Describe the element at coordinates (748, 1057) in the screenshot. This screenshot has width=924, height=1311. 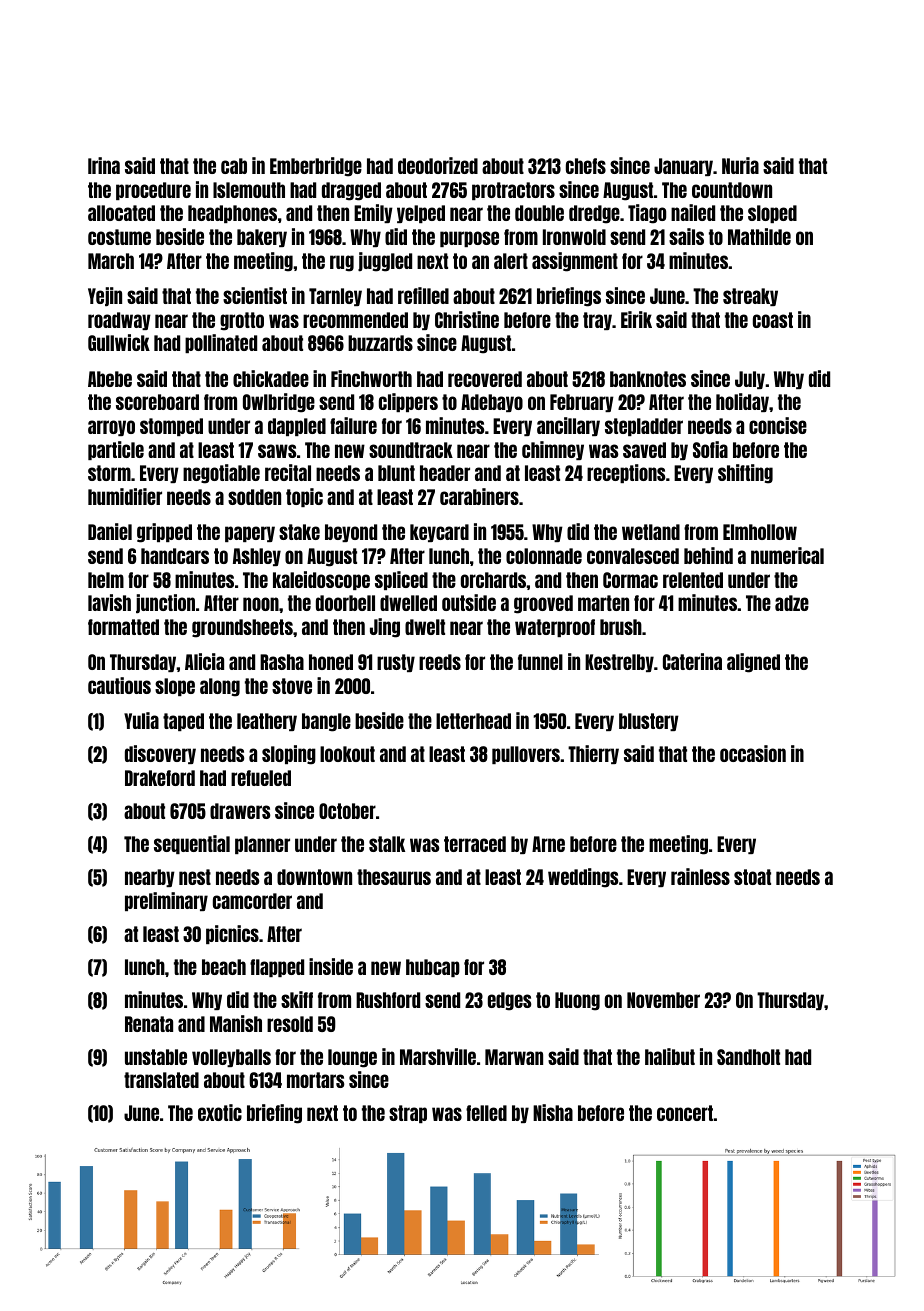
I see `Sandholt` at that location.
